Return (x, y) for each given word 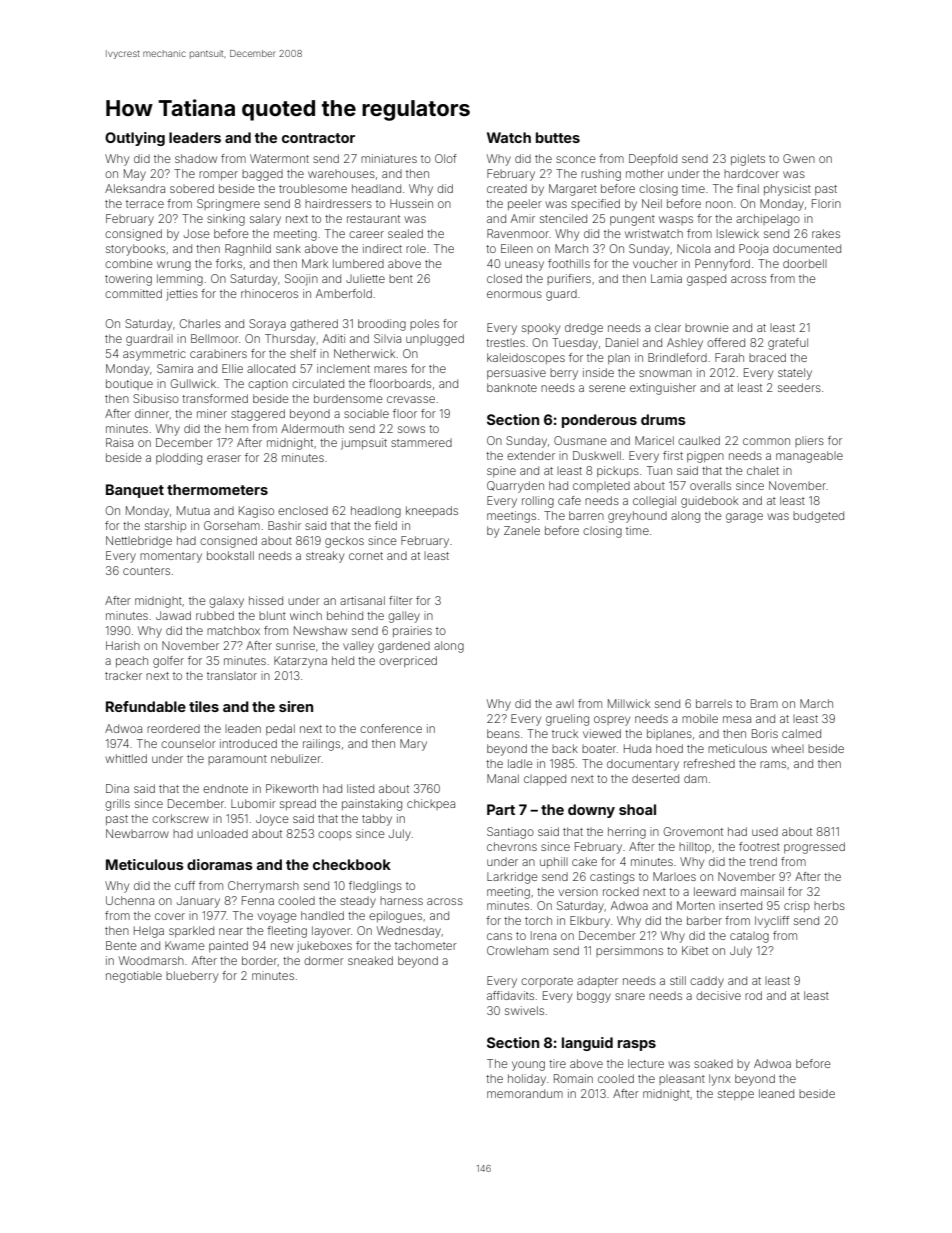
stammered (421, 442)
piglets (748, 160)
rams (773, 764)
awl (565, 704)
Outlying (135, 139)
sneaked (370, 960)
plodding (179, 459)
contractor (318, 138)
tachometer (426, 945)
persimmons (629, 951)
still (678, 980)
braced (767, 357)
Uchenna (130, 900)
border (259, 960)
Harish (123, 645)
